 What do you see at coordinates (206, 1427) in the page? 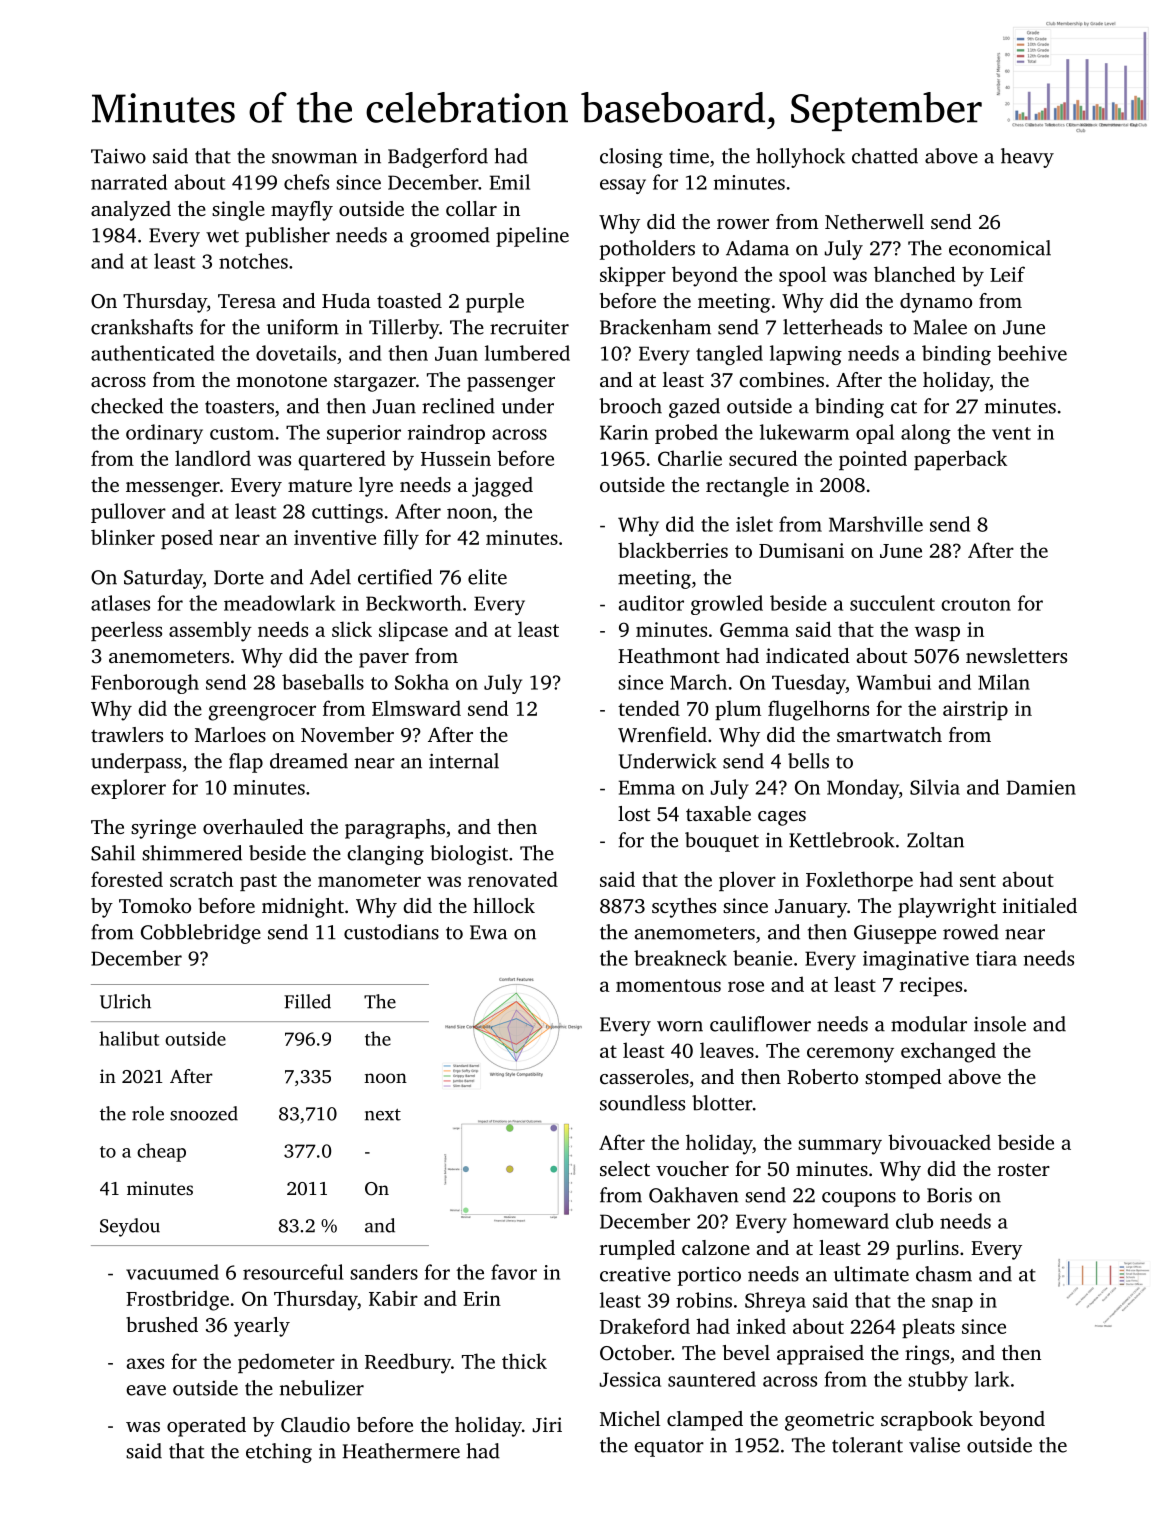
I see `operated` at bounding box center [206, 1427].
